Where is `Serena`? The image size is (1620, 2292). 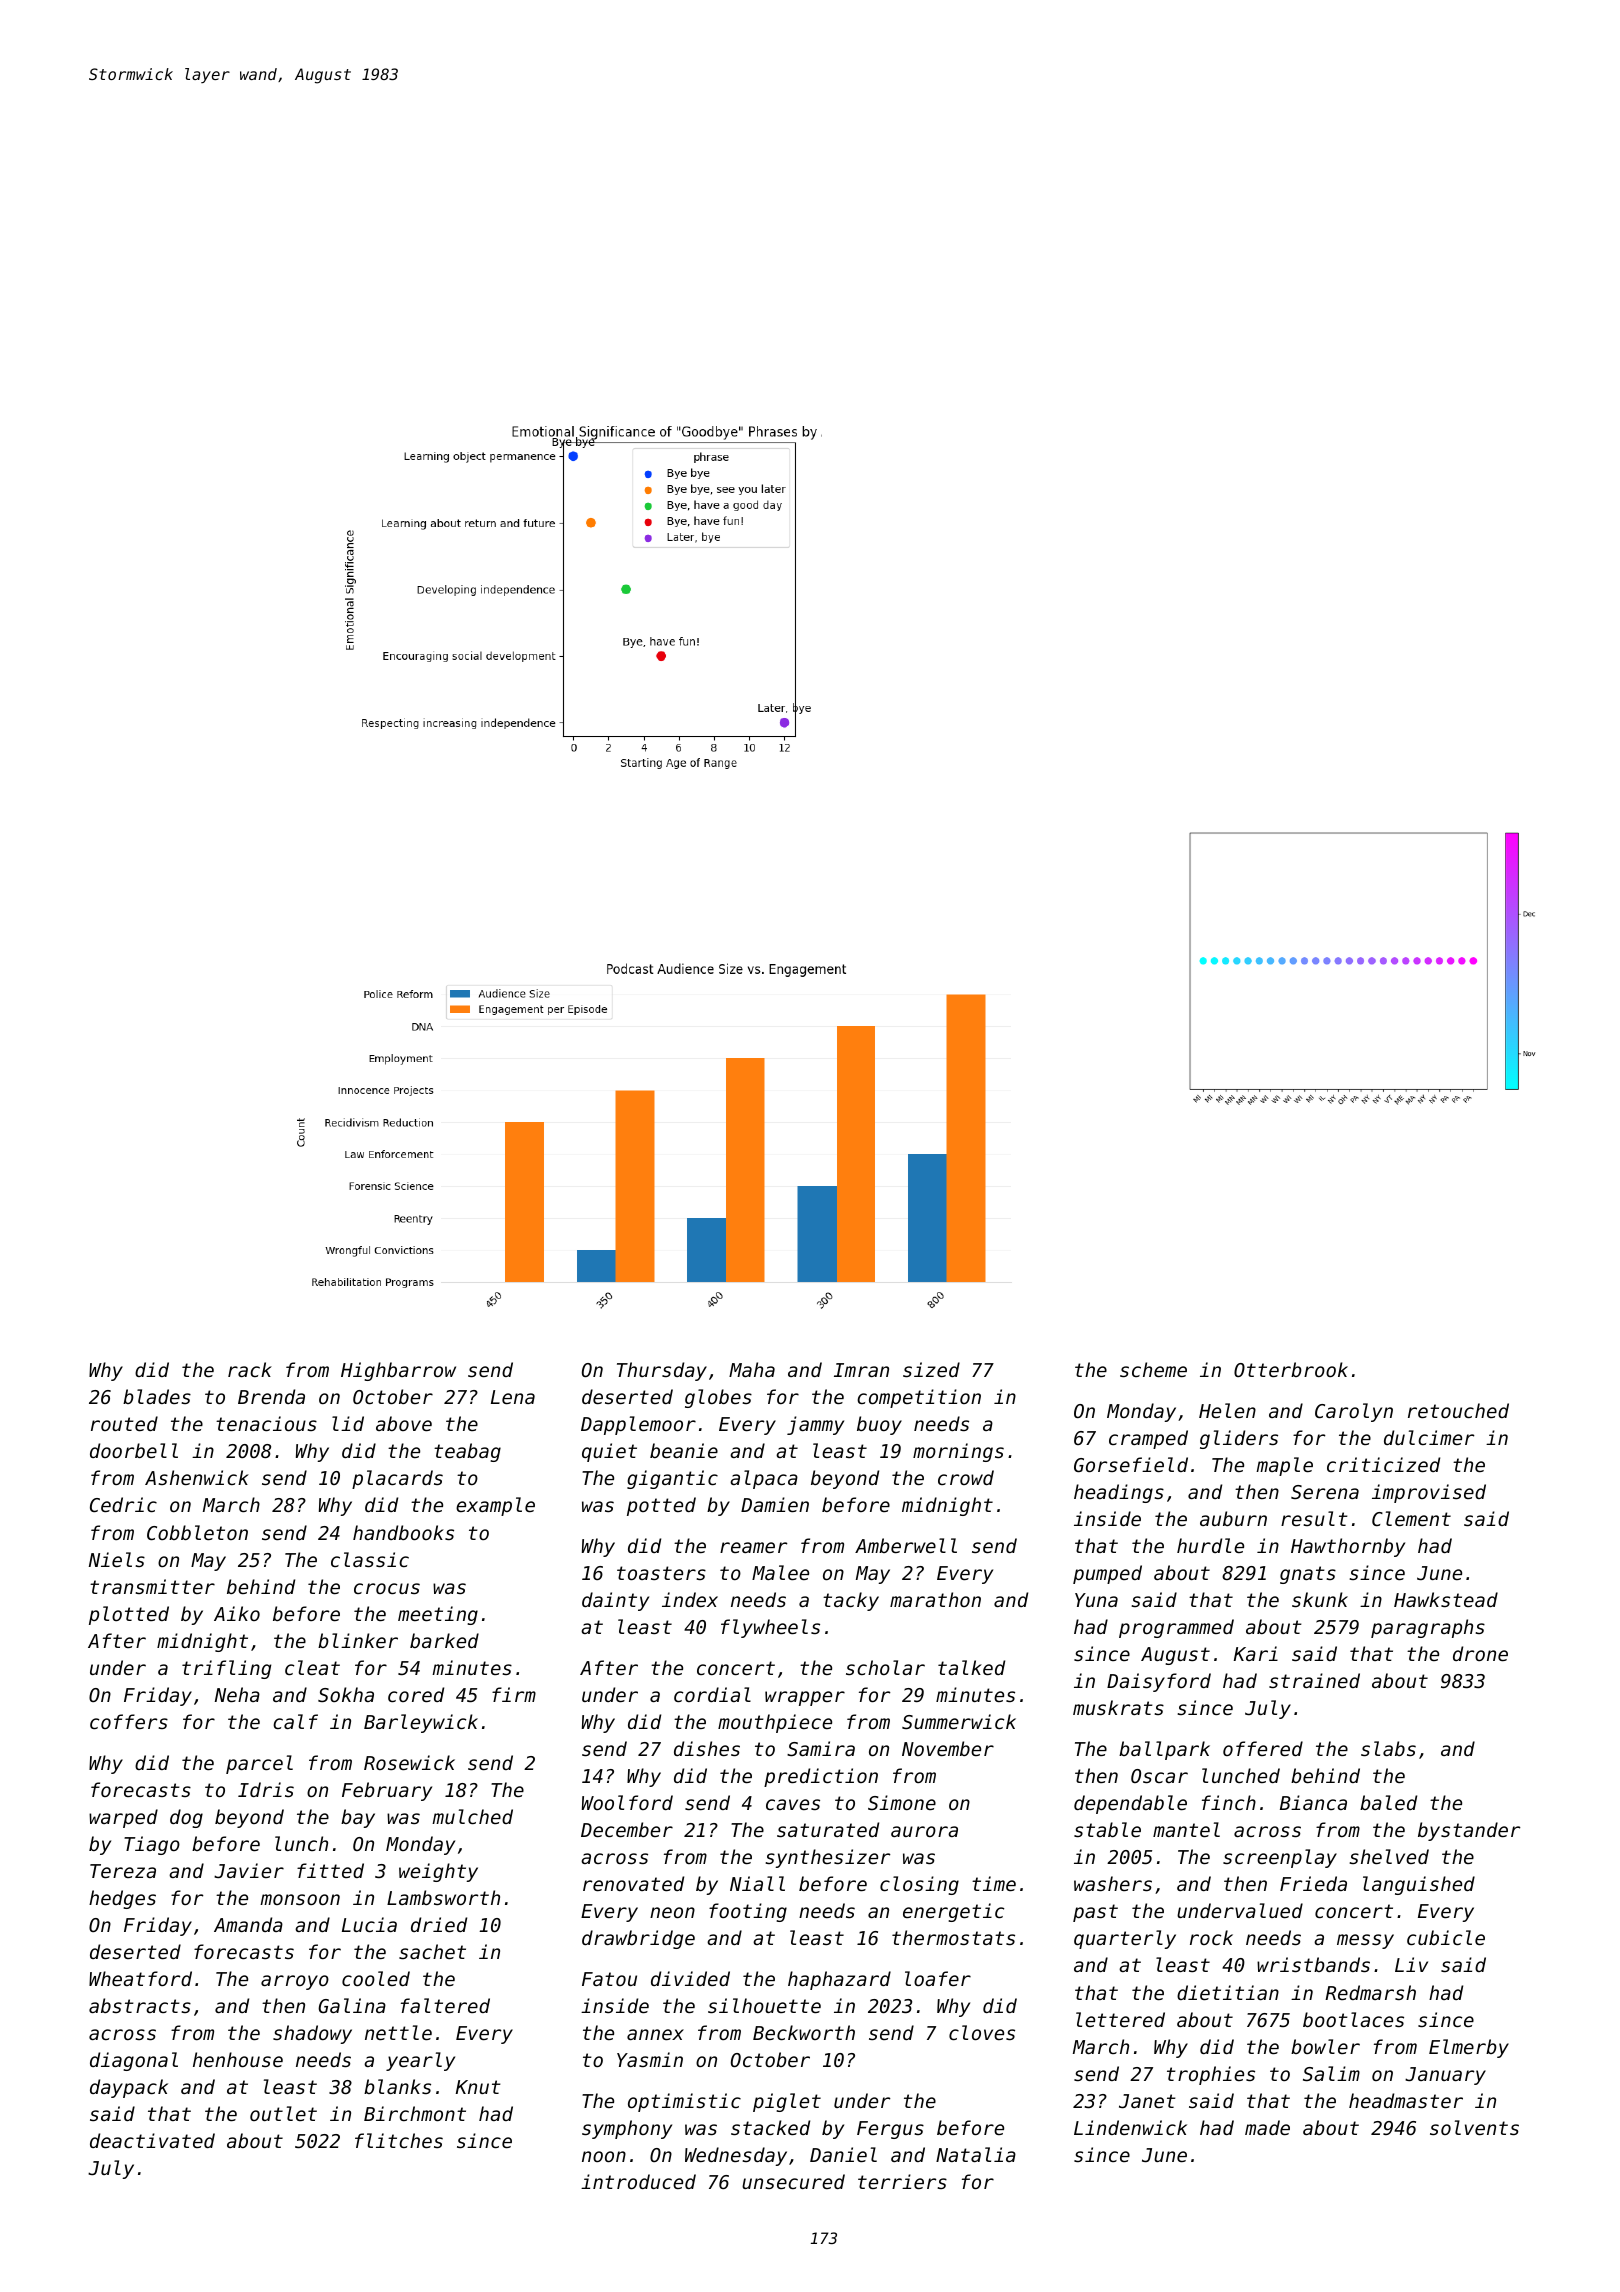 Serena is located at coordinates (1325, 1492).
